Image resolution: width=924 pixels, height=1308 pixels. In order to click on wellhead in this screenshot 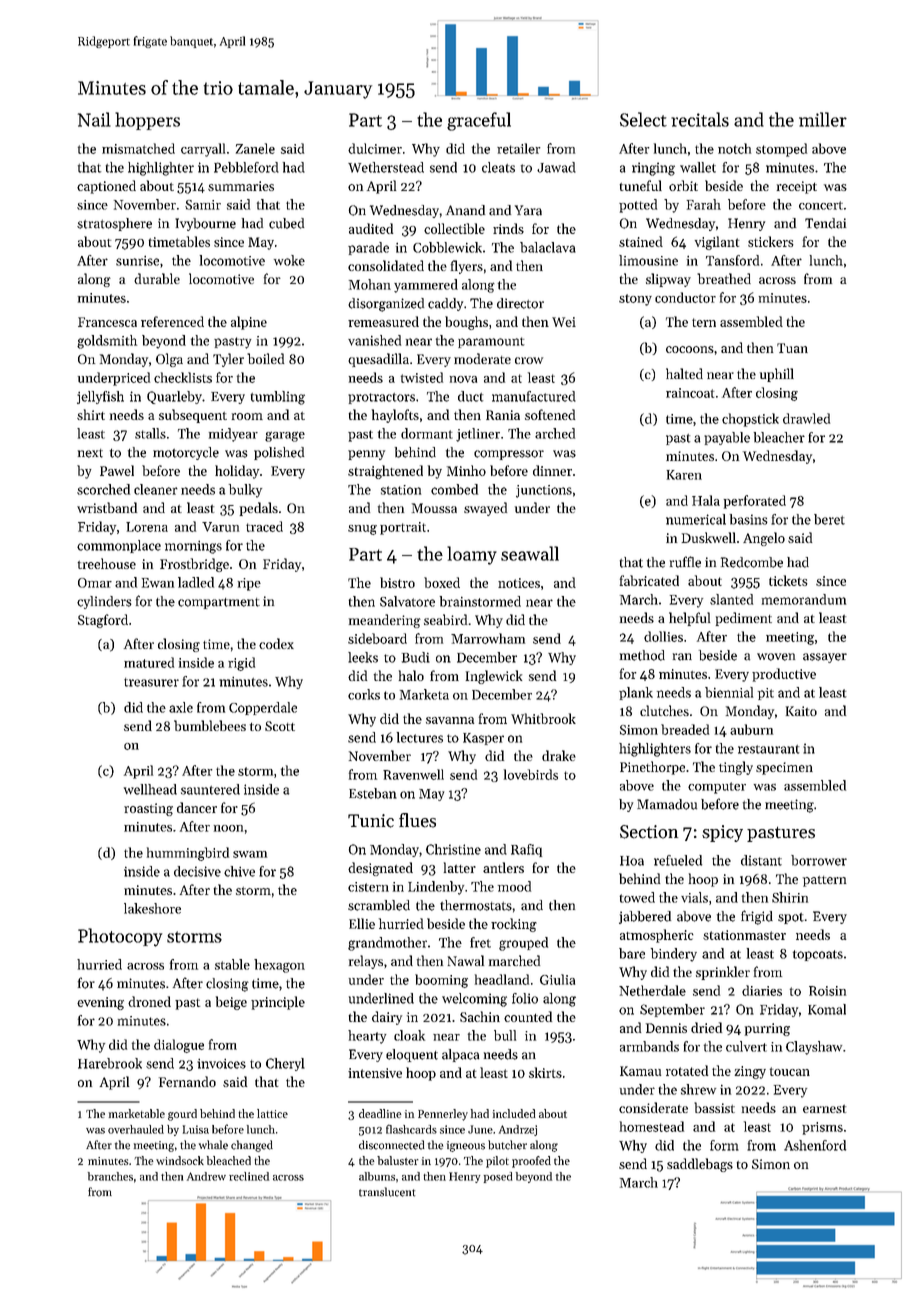, I will do `click(150, 789)`.
